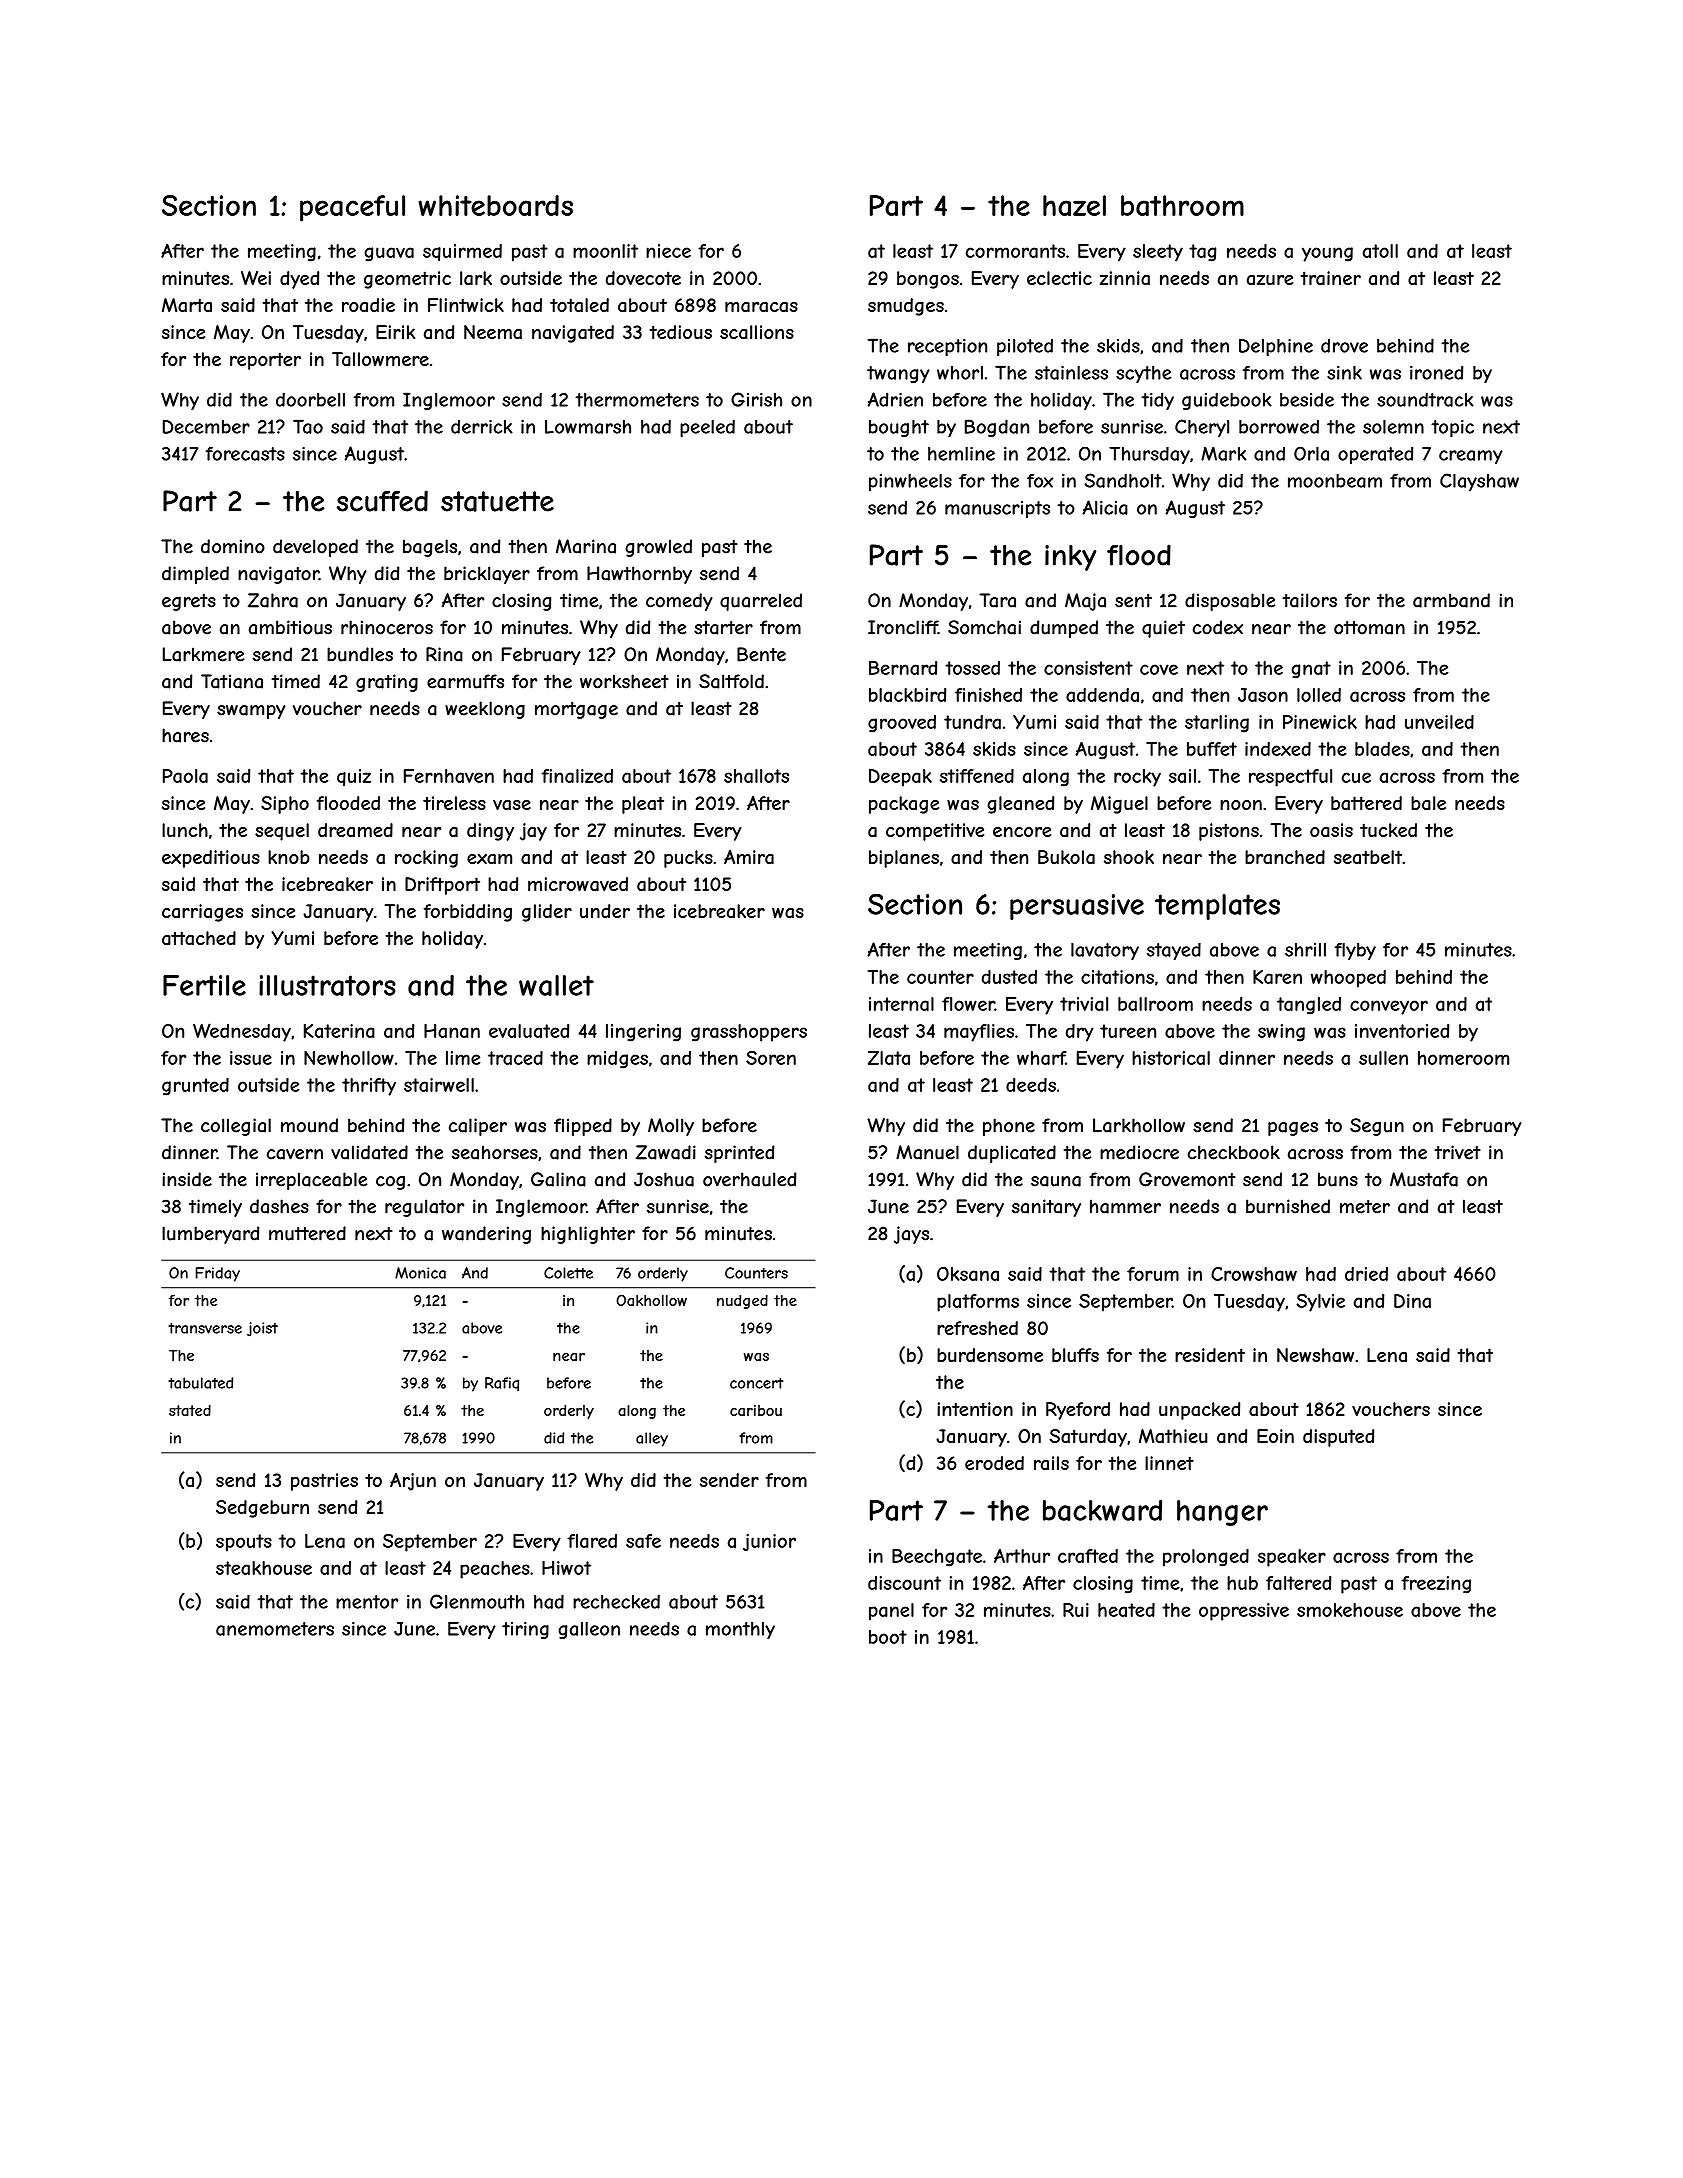 Image resolution: width=1683 pixels, height=2178 pixels. What do you see at coordinates (1155, 1004) in the screenshot?
I see `ballroom` at bounding box center [1155, 1004].
